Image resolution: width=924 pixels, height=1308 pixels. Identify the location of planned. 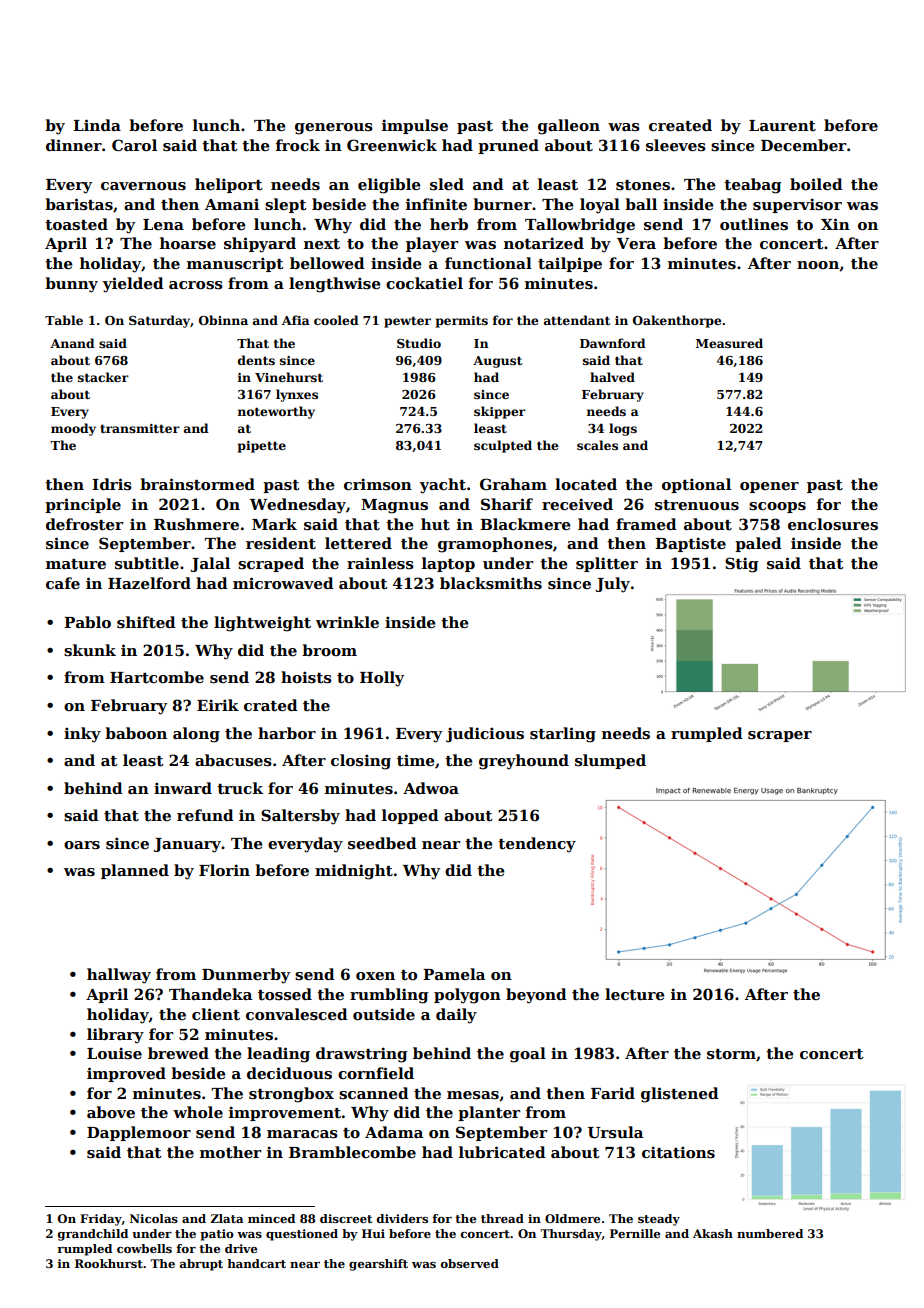
(135, 871).
